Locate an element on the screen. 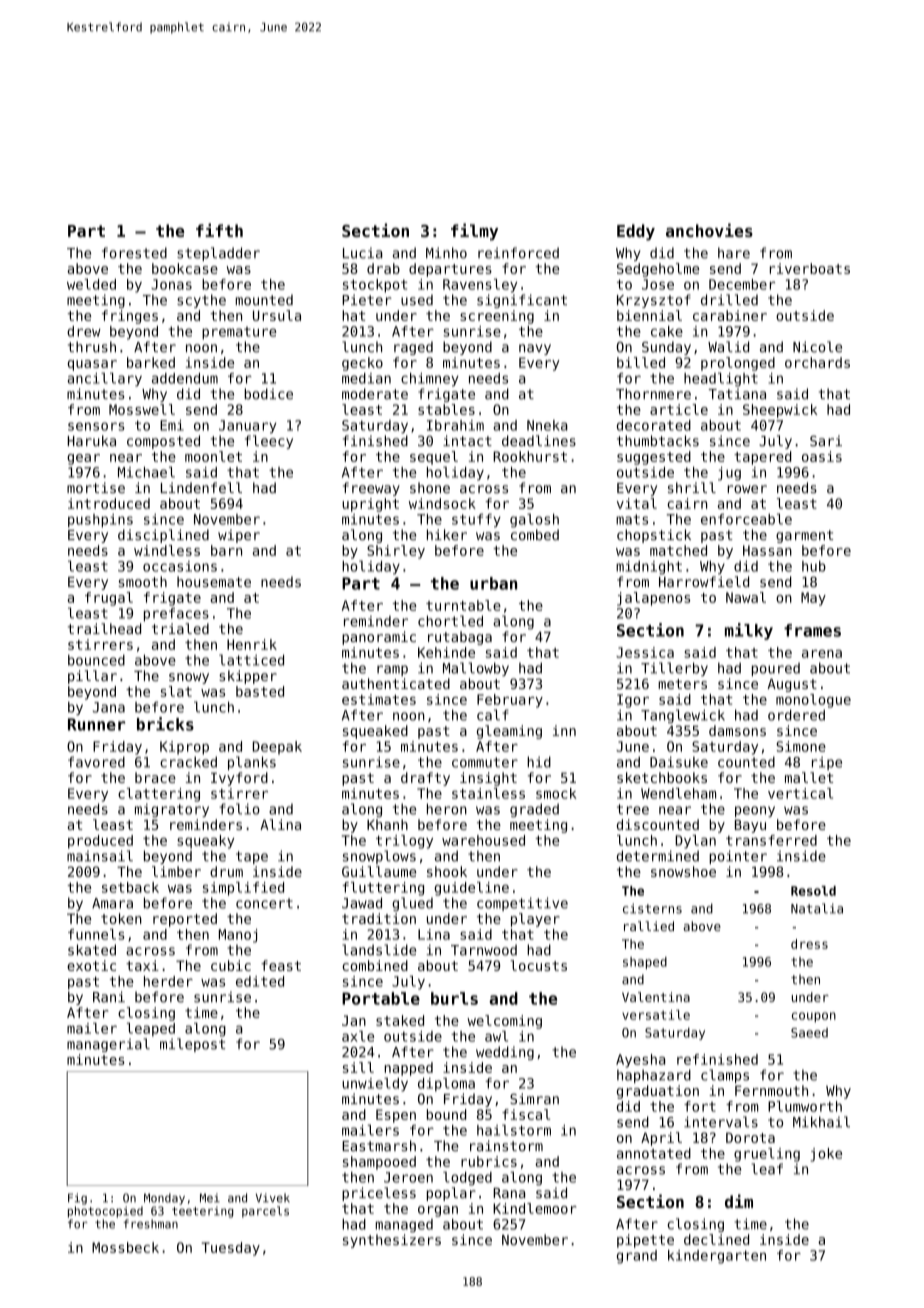  Bayu is located at coordinates (750, 826).
